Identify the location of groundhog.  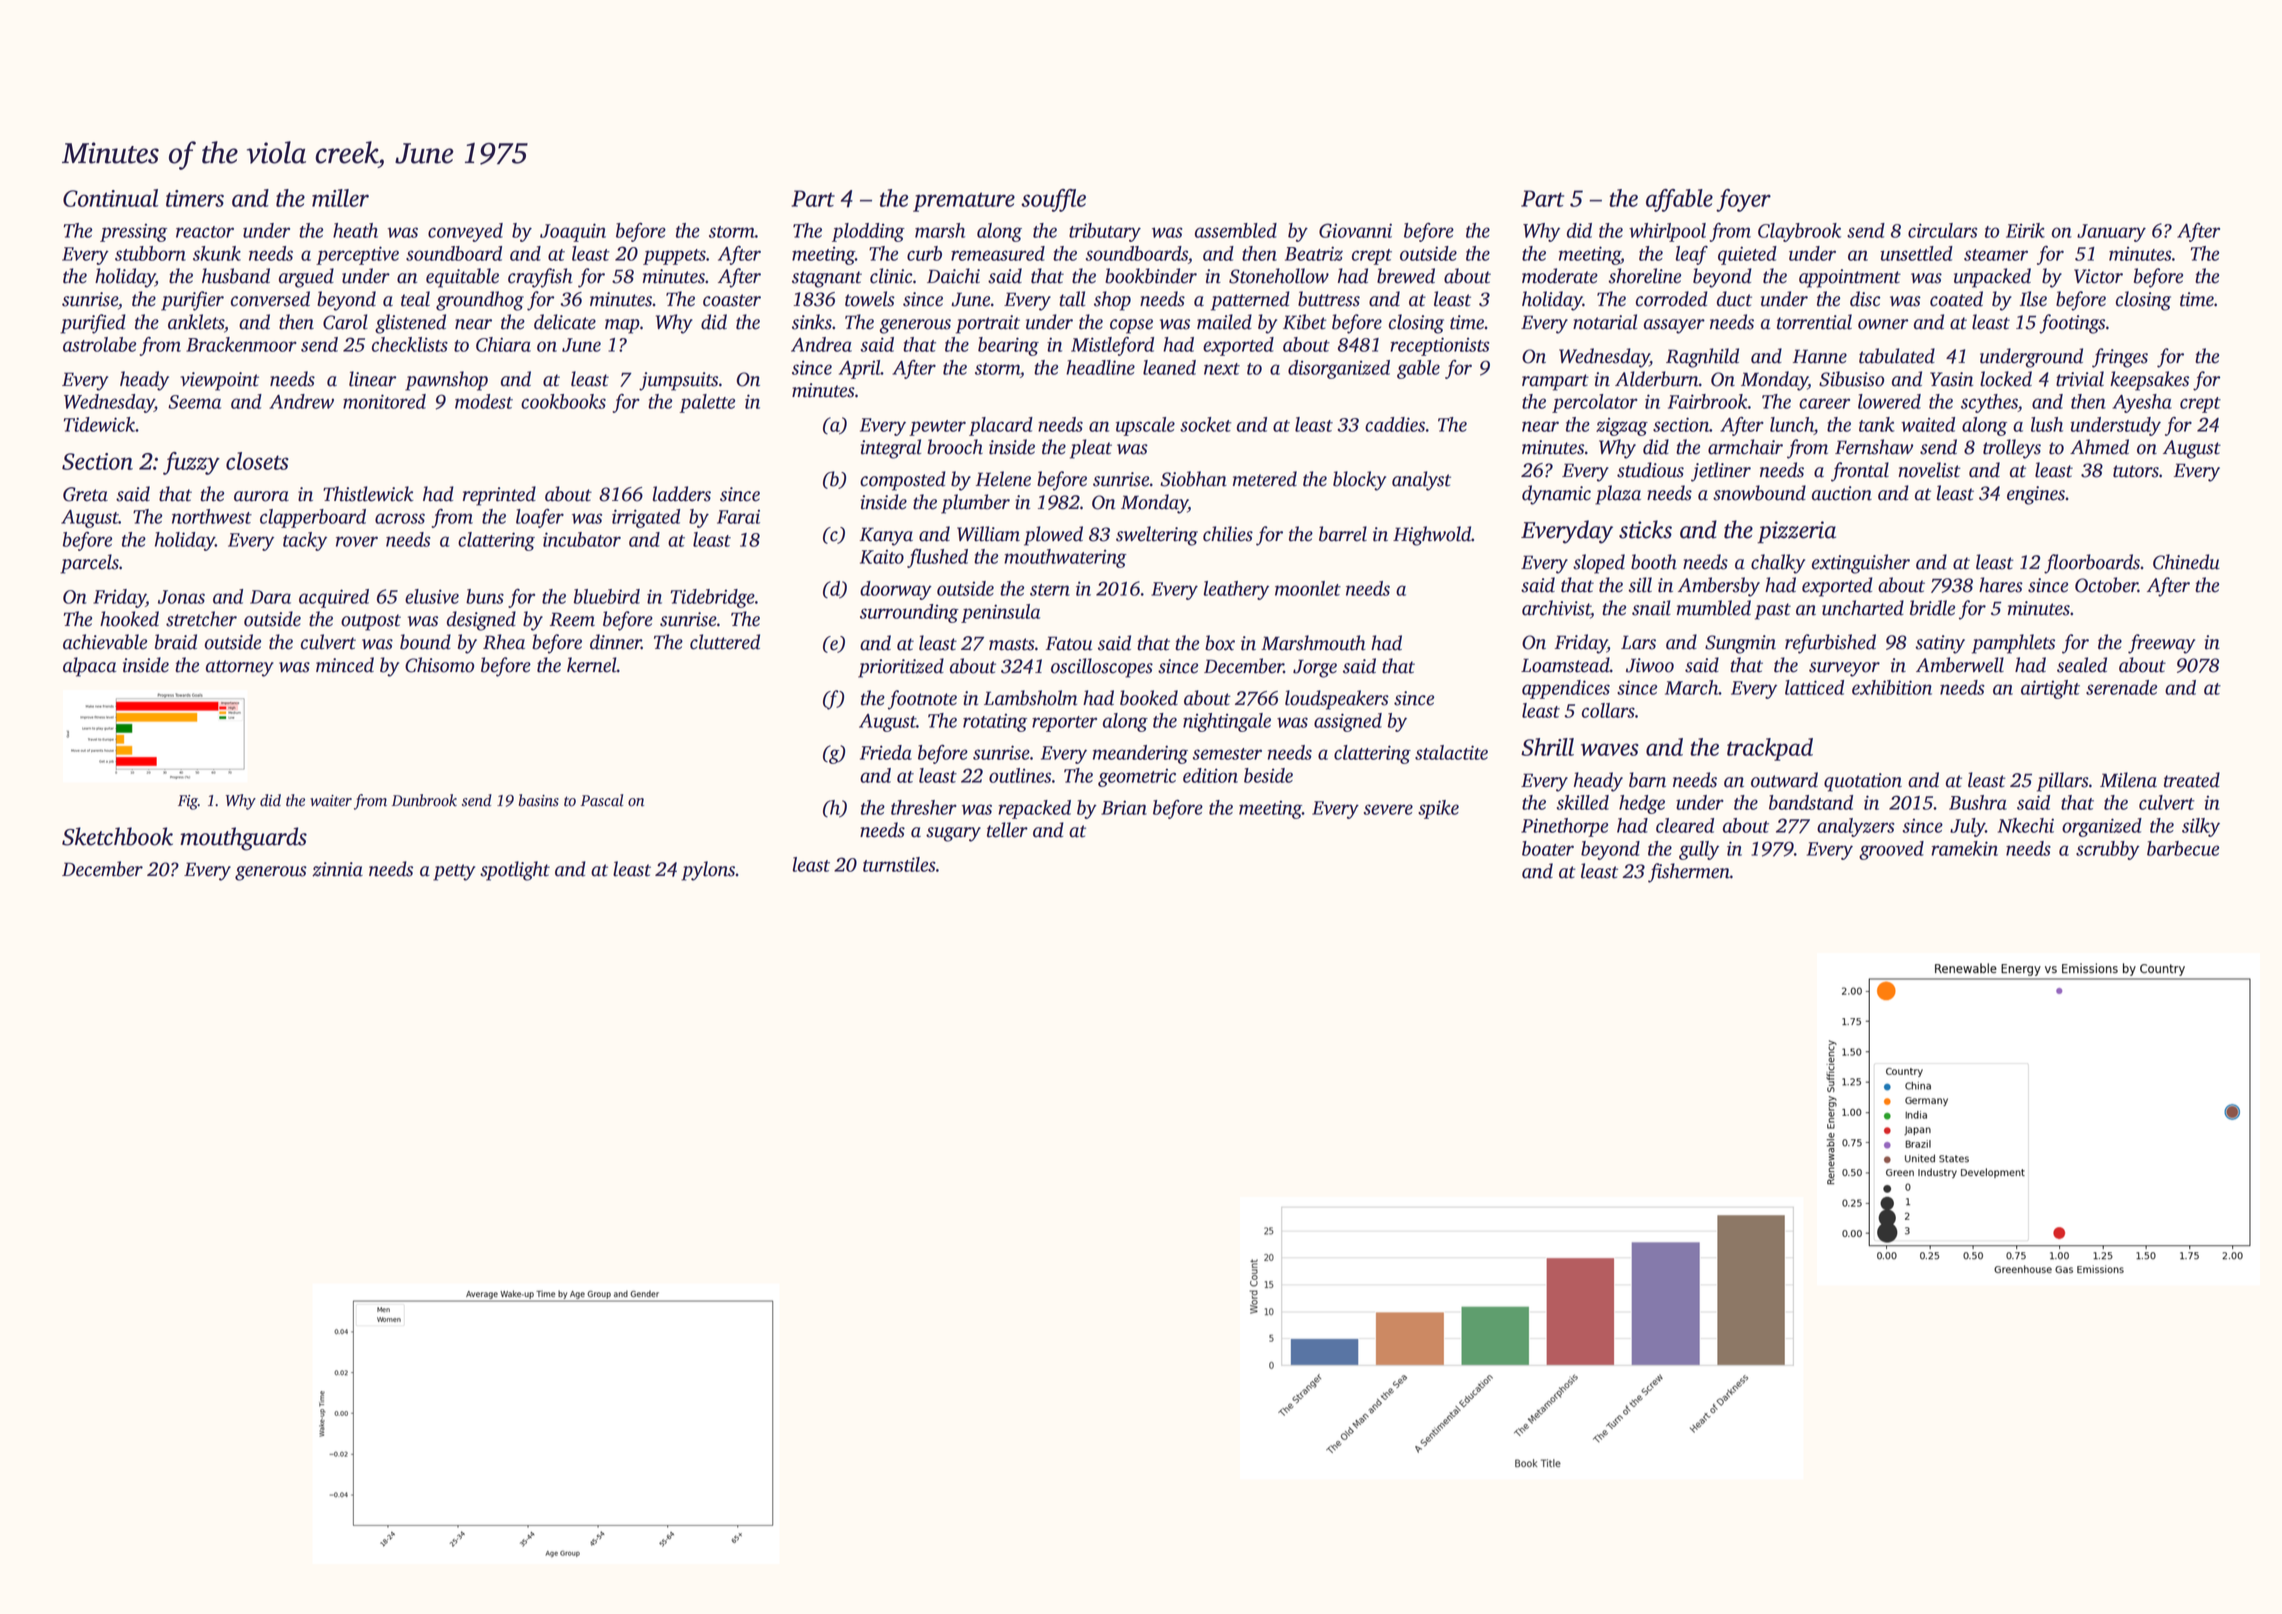
(480, 301).
